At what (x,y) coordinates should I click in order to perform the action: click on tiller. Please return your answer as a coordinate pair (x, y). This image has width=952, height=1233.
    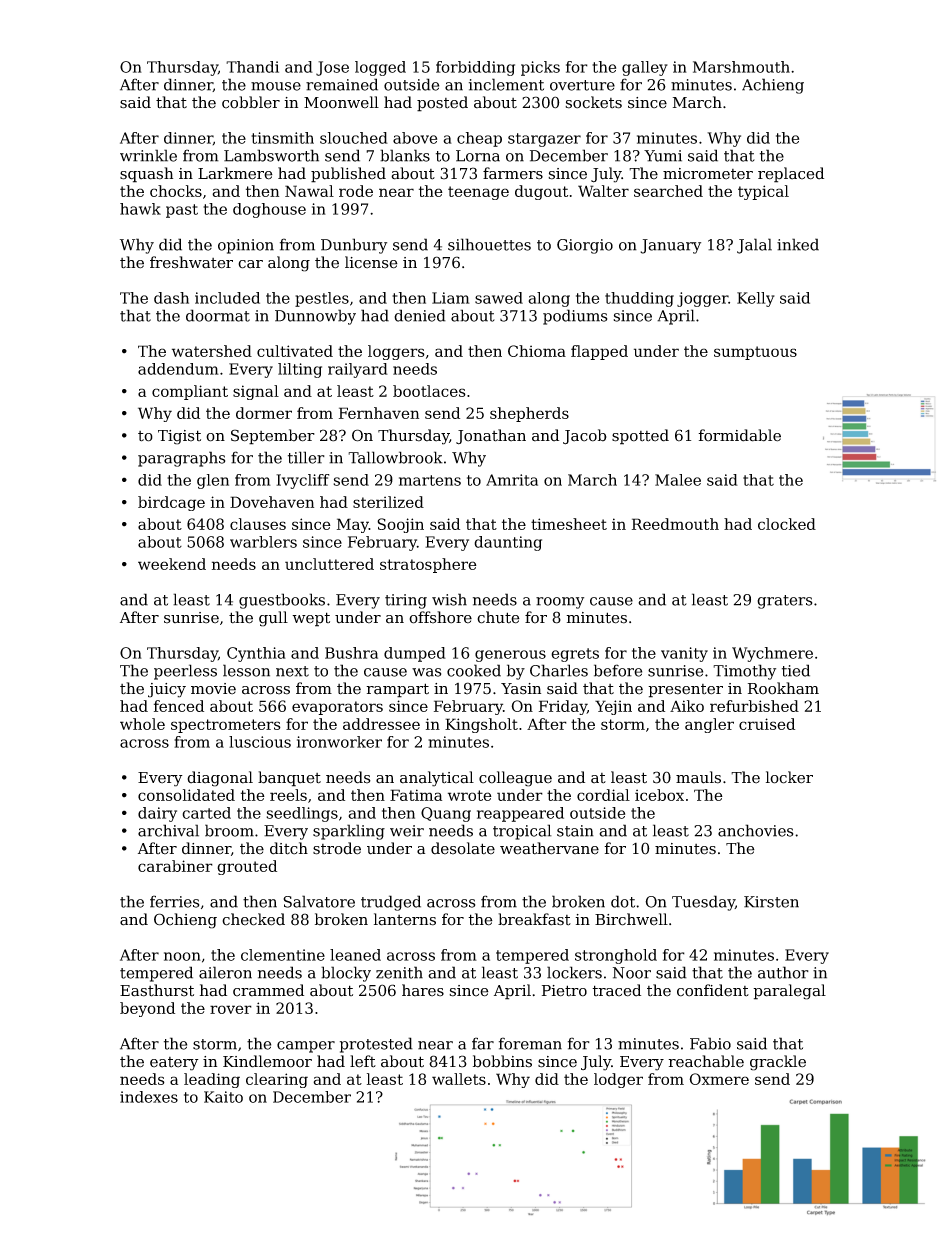
    Looking at the image, I should click on (306, 457).
